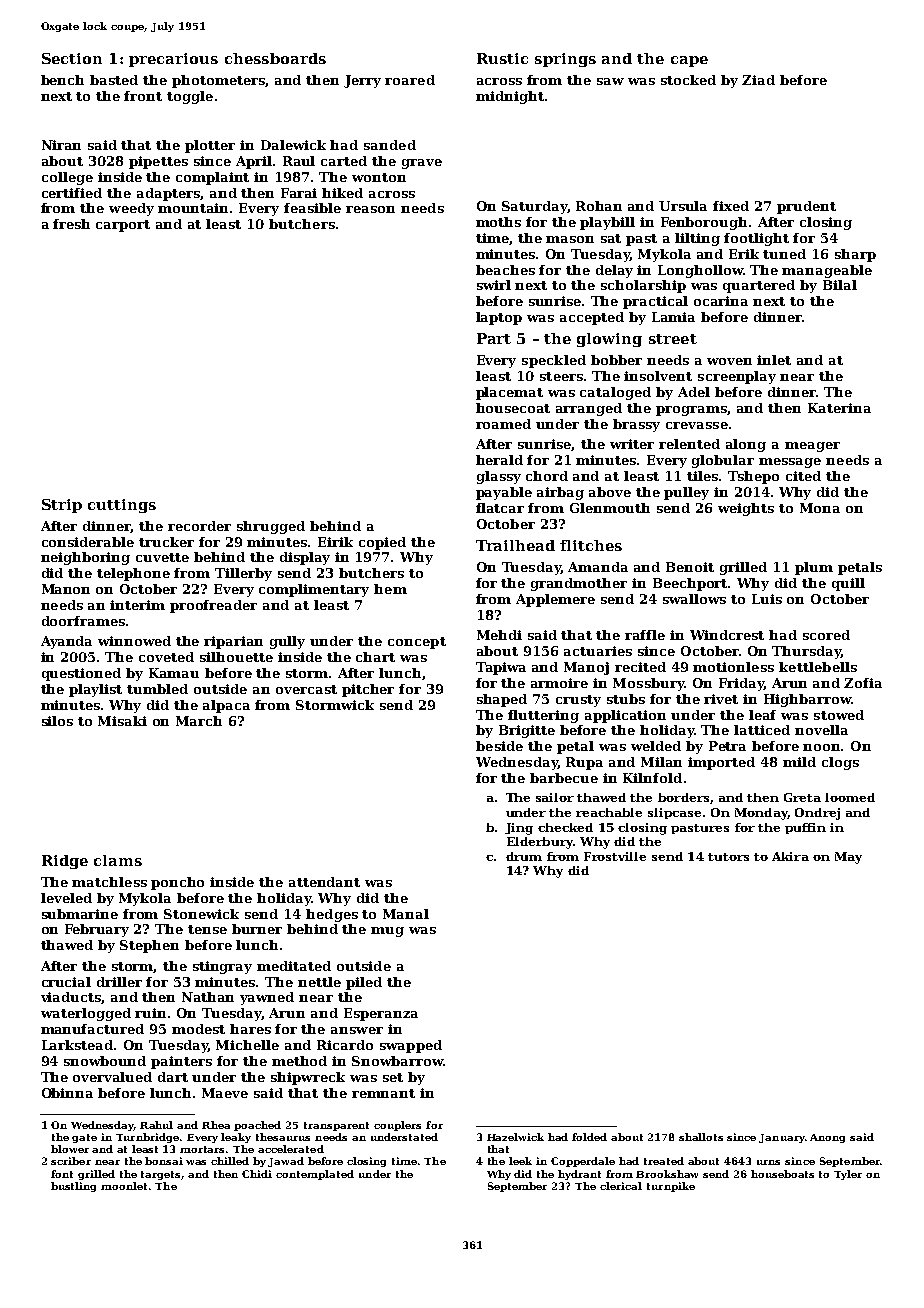 The width and height of the screenshot is (924, 1308). Describe the element at coordinates (524, 856) in the screenshot. I see `drum` at that location.
